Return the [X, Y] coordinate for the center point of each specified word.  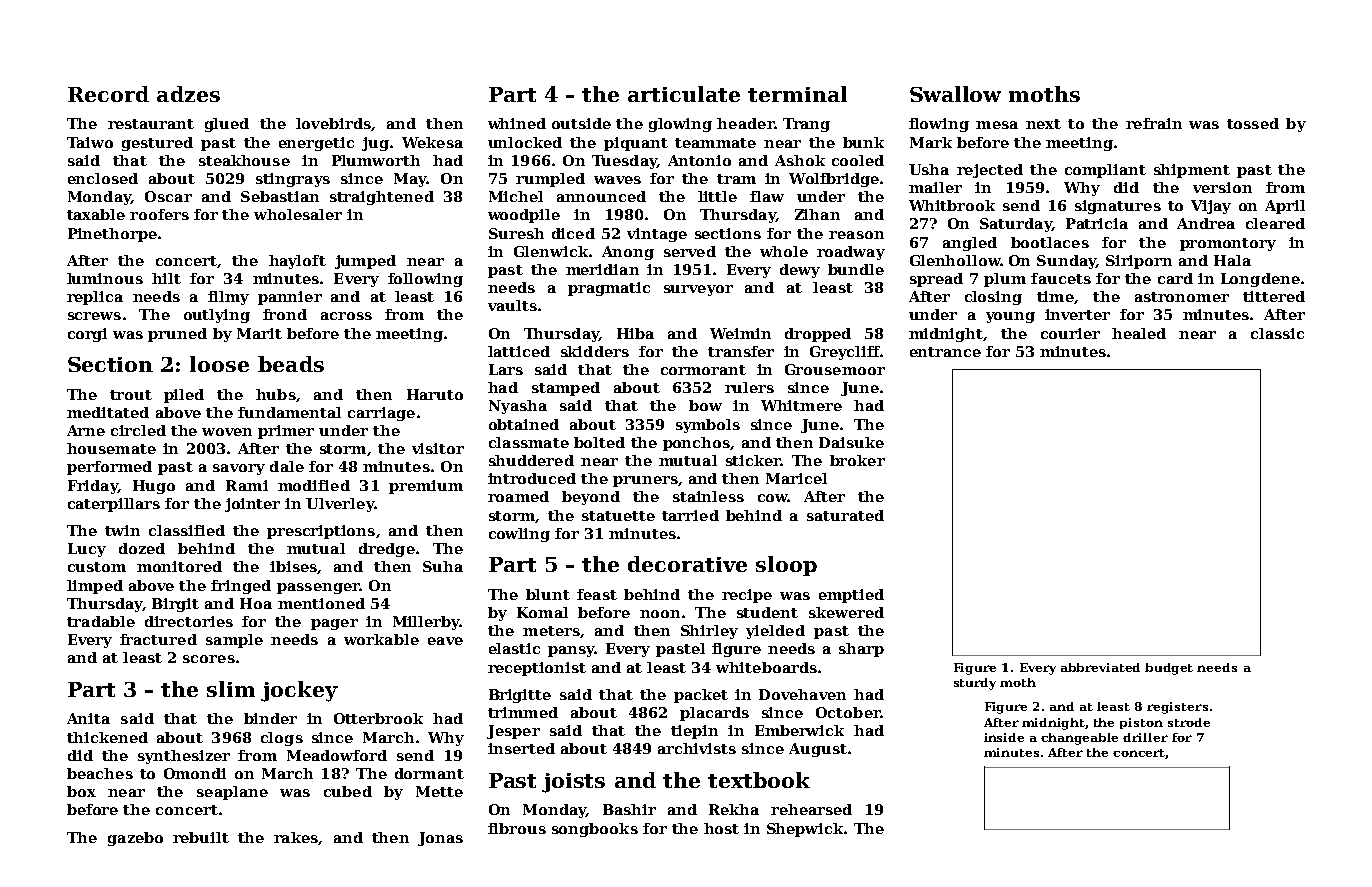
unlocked [525, 142]
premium [426, 487]
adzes [188, 94]
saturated [845, 515]
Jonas [440, 839]
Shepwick [805, 830]
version [1222, 187]
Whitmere [801, 405]
